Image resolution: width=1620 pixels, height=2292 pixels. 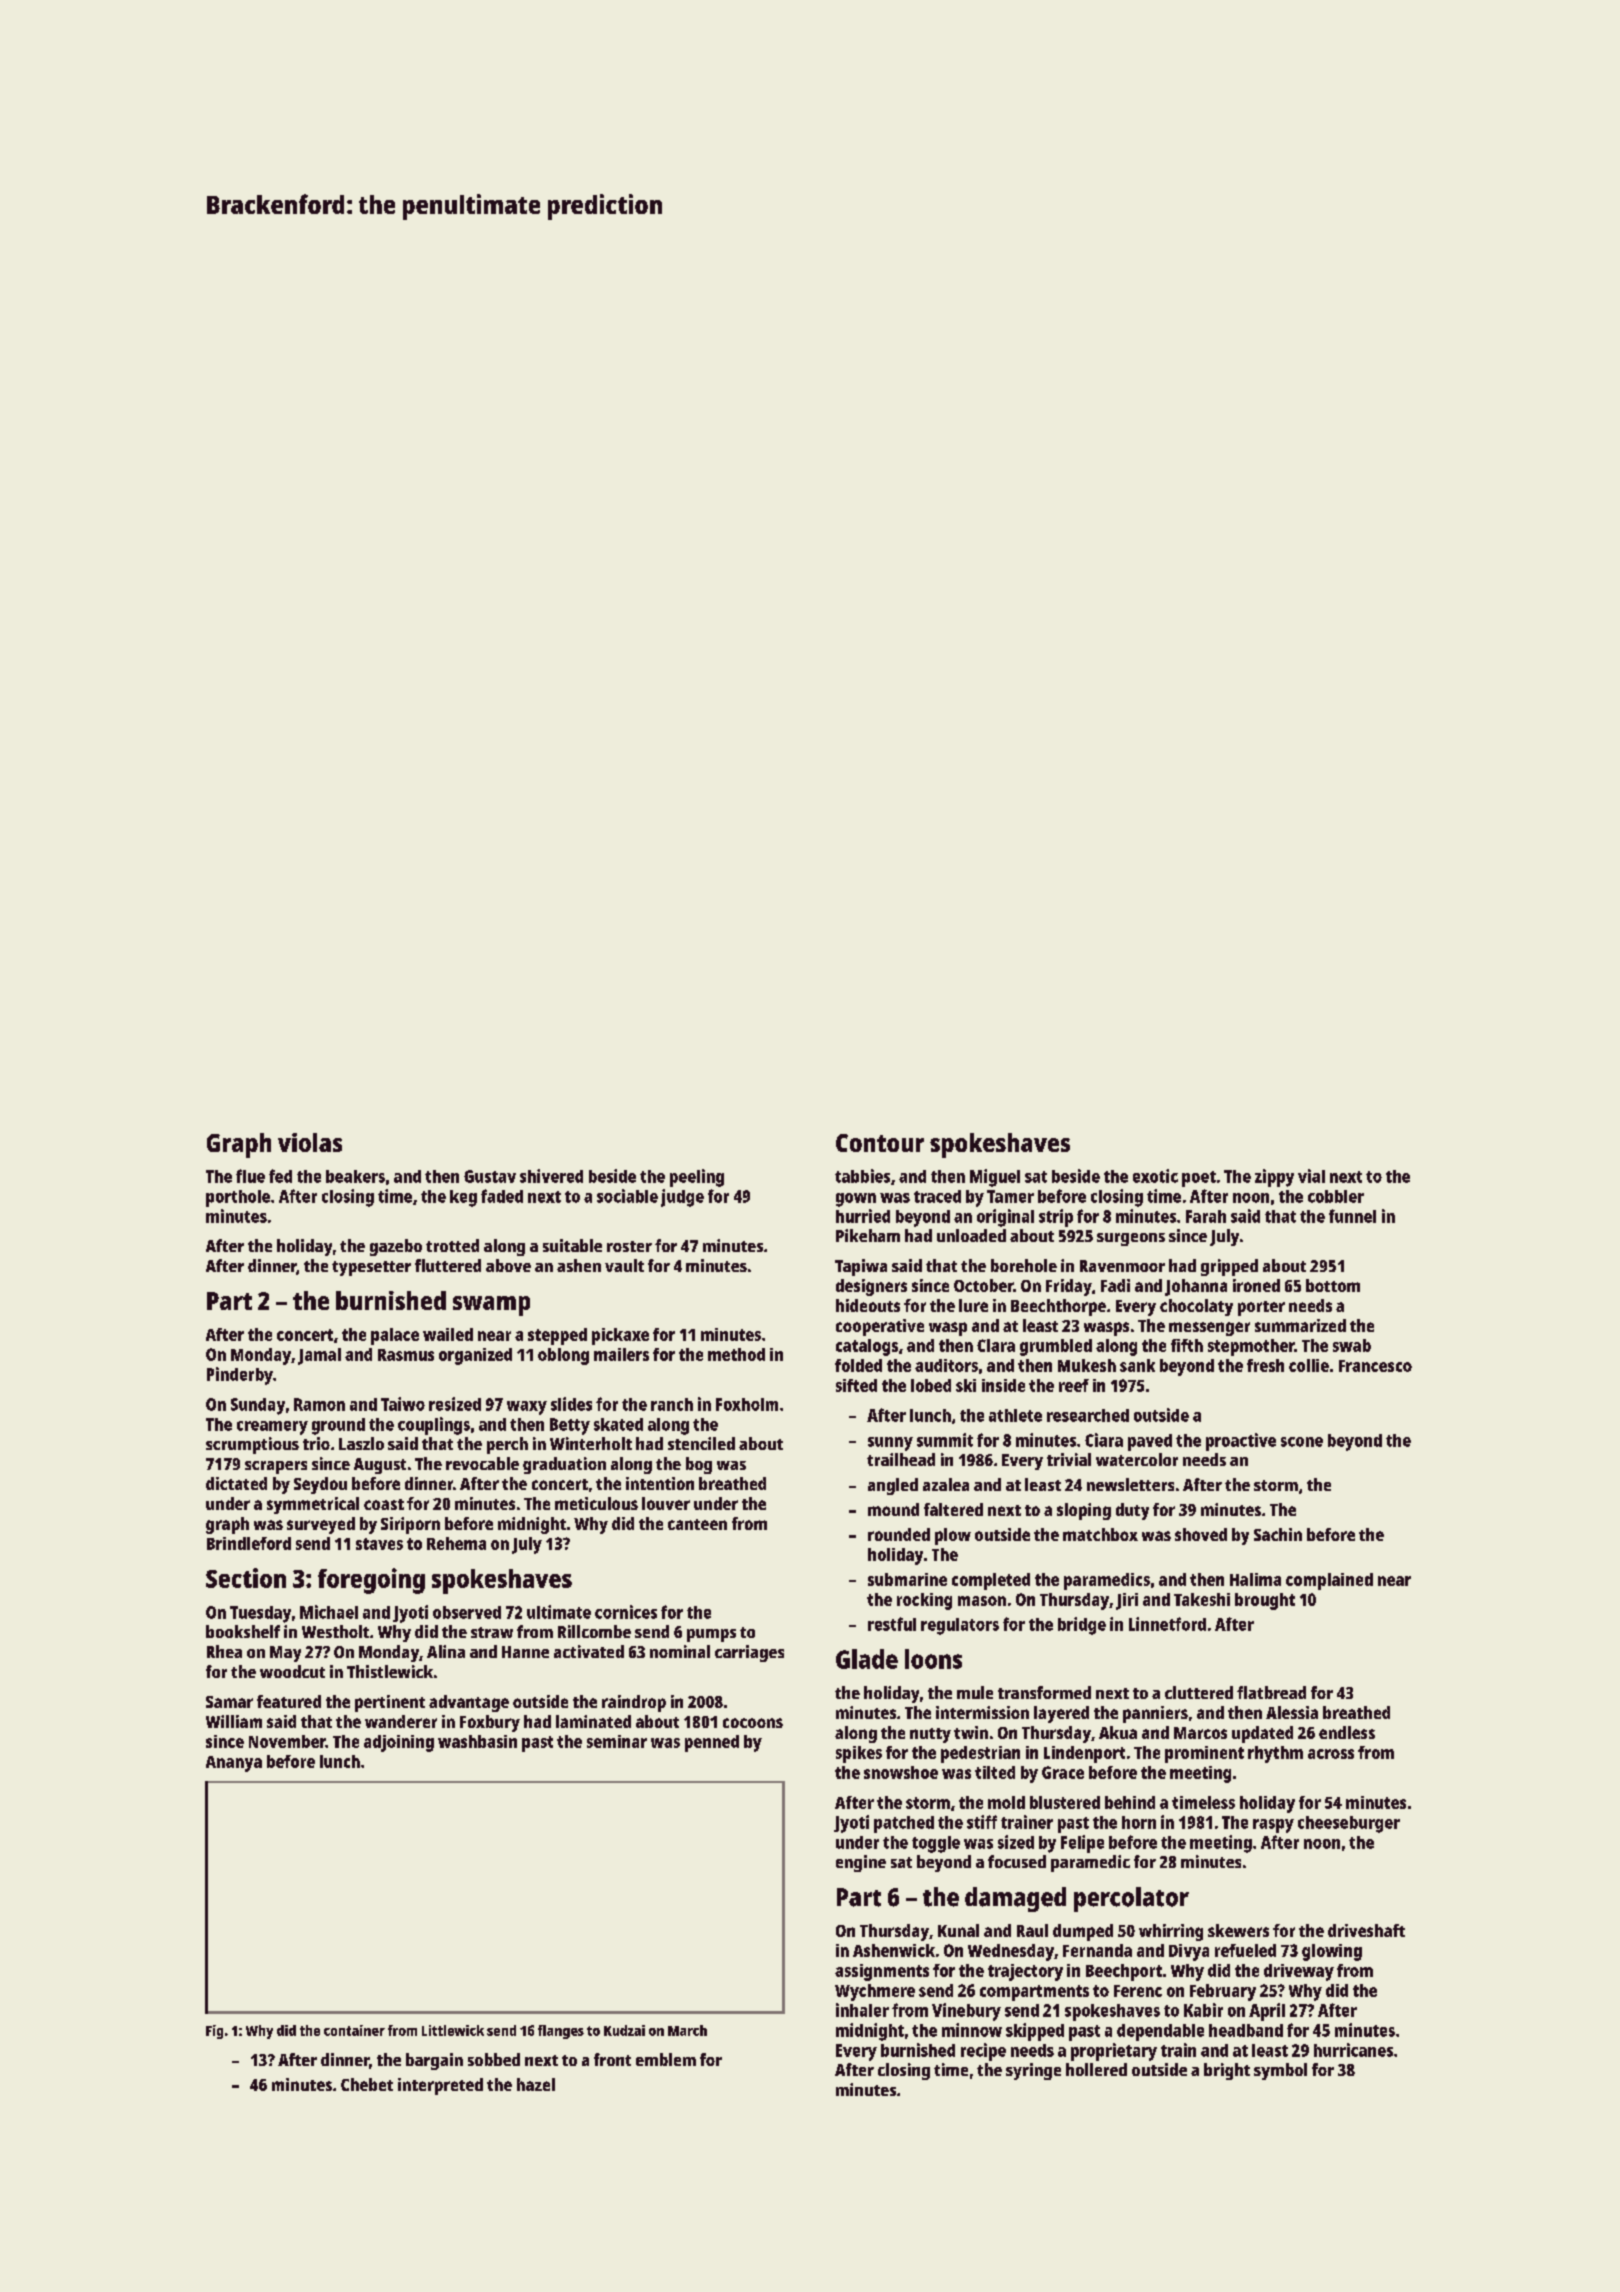 What do you see at coordinates (861, 1267) in the document?
I see `Tapiwa` at bounding box center [861, 1267].
